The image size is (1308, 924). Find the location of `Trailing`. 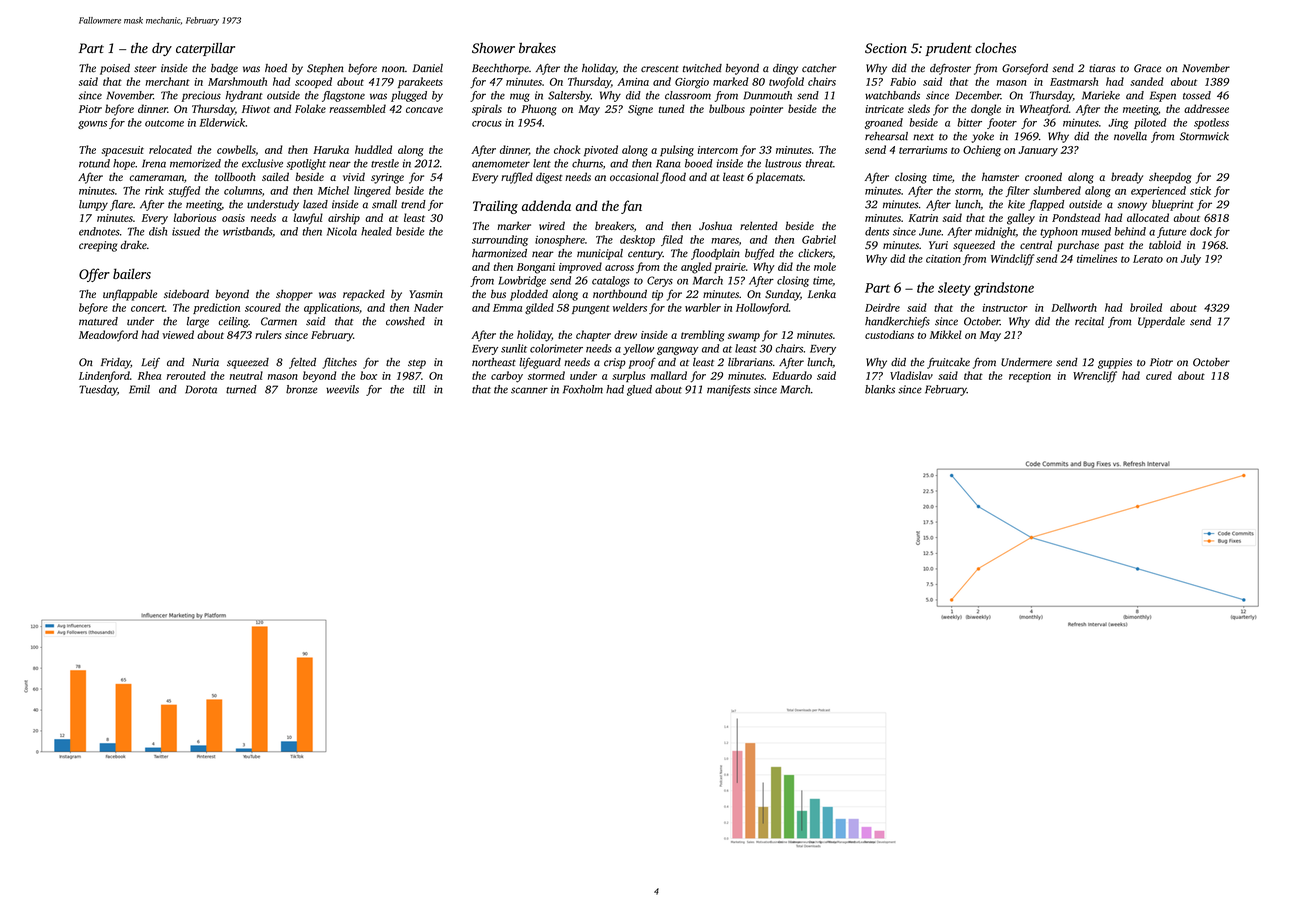

Trailing is located at coordinates (495, 207).
